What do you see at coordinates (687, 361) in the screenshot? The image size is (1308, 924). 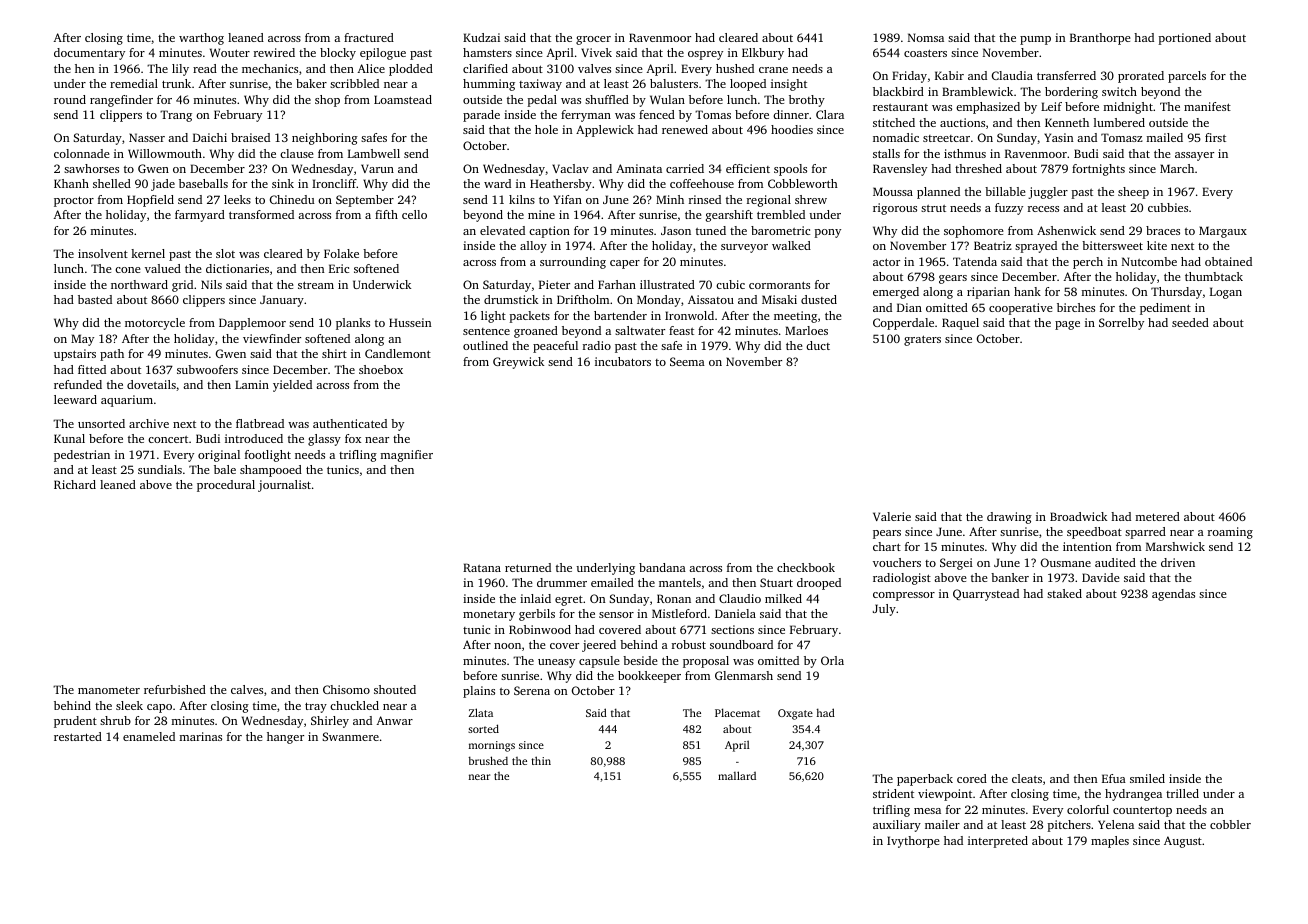 I see `Seema` at bounding box center [687, 361].
